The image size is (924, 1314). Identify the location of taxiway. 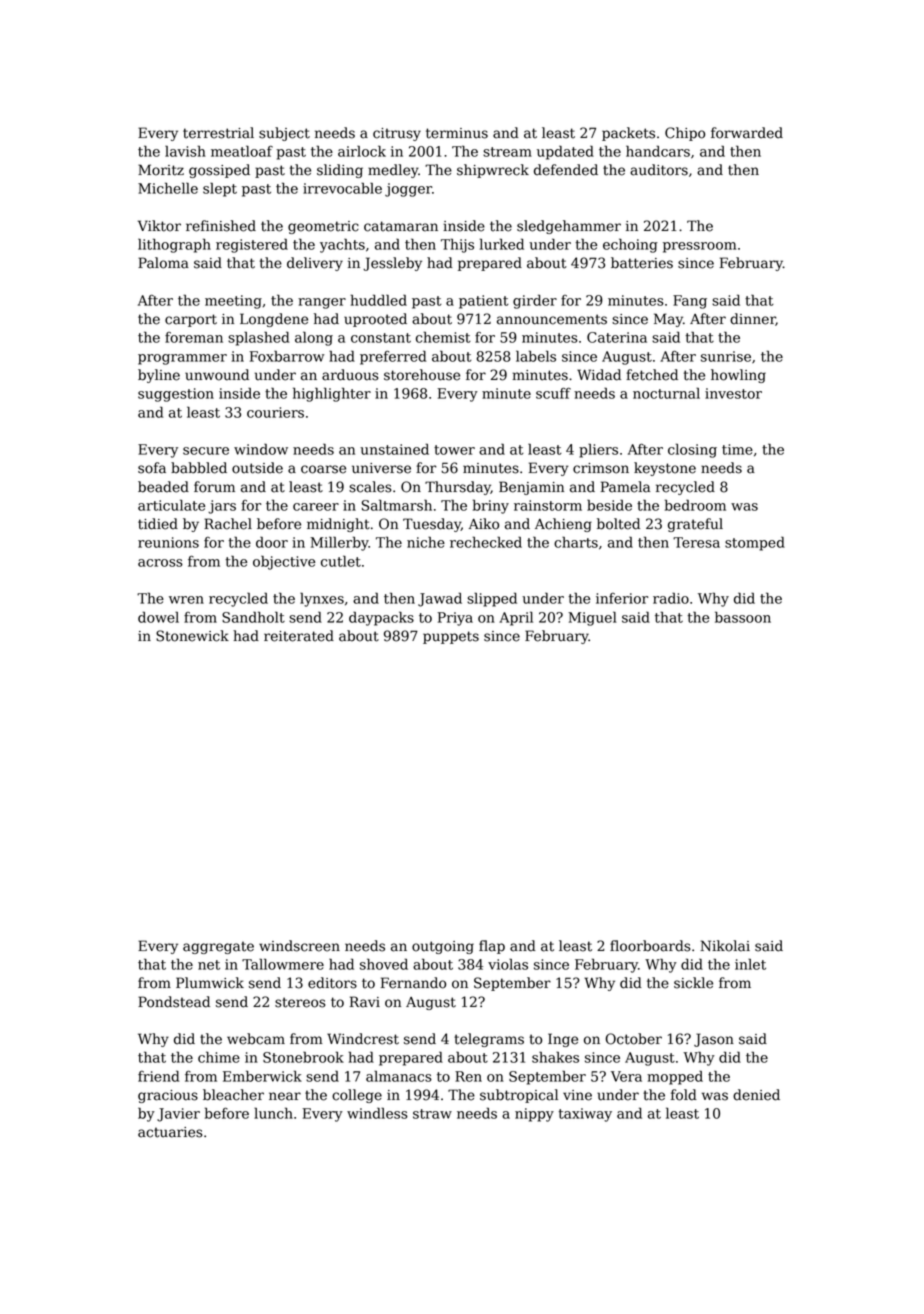
(585, 1115).
